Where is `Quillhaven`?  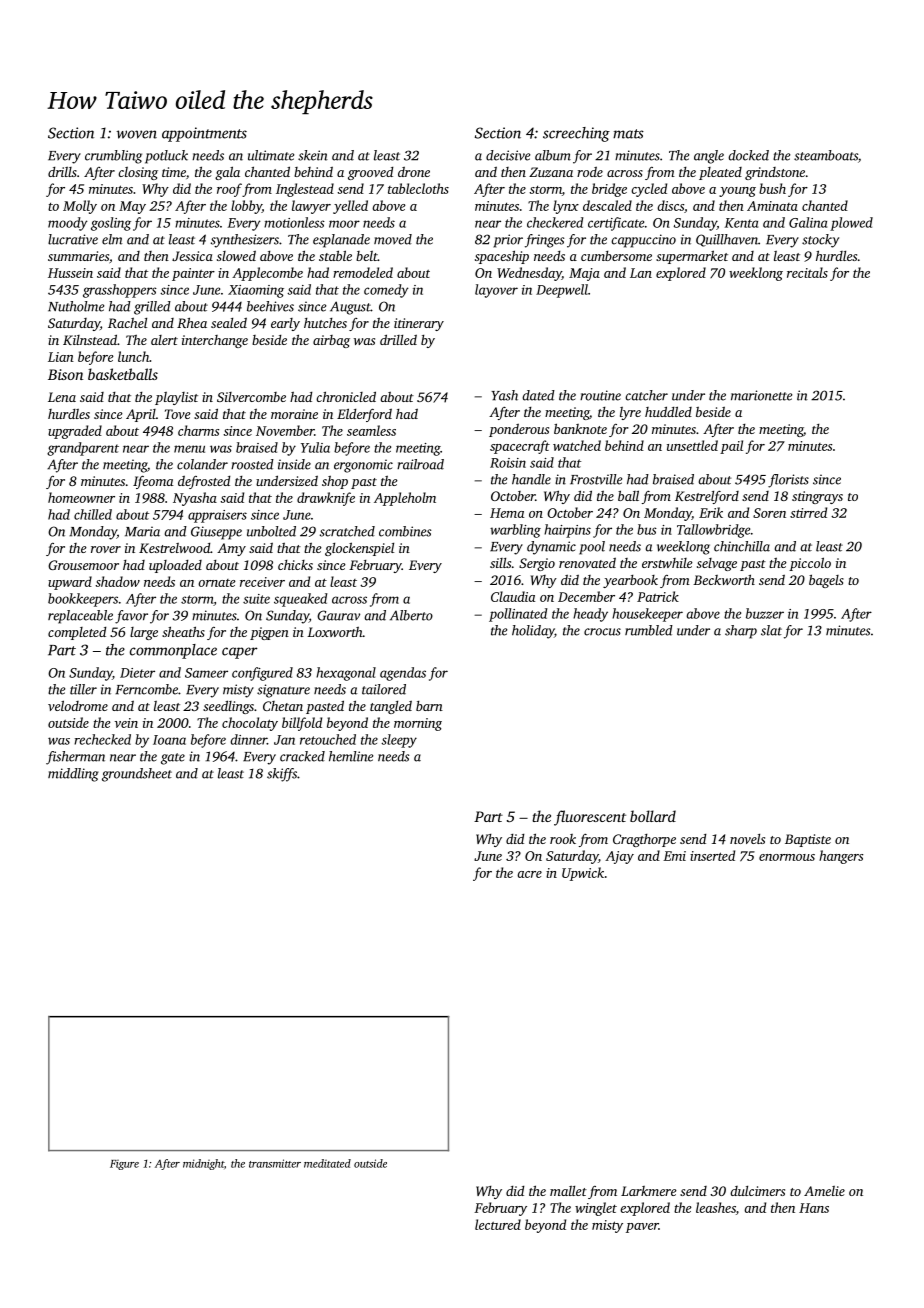
Quillhaven is located at coordinates (727, 240).
